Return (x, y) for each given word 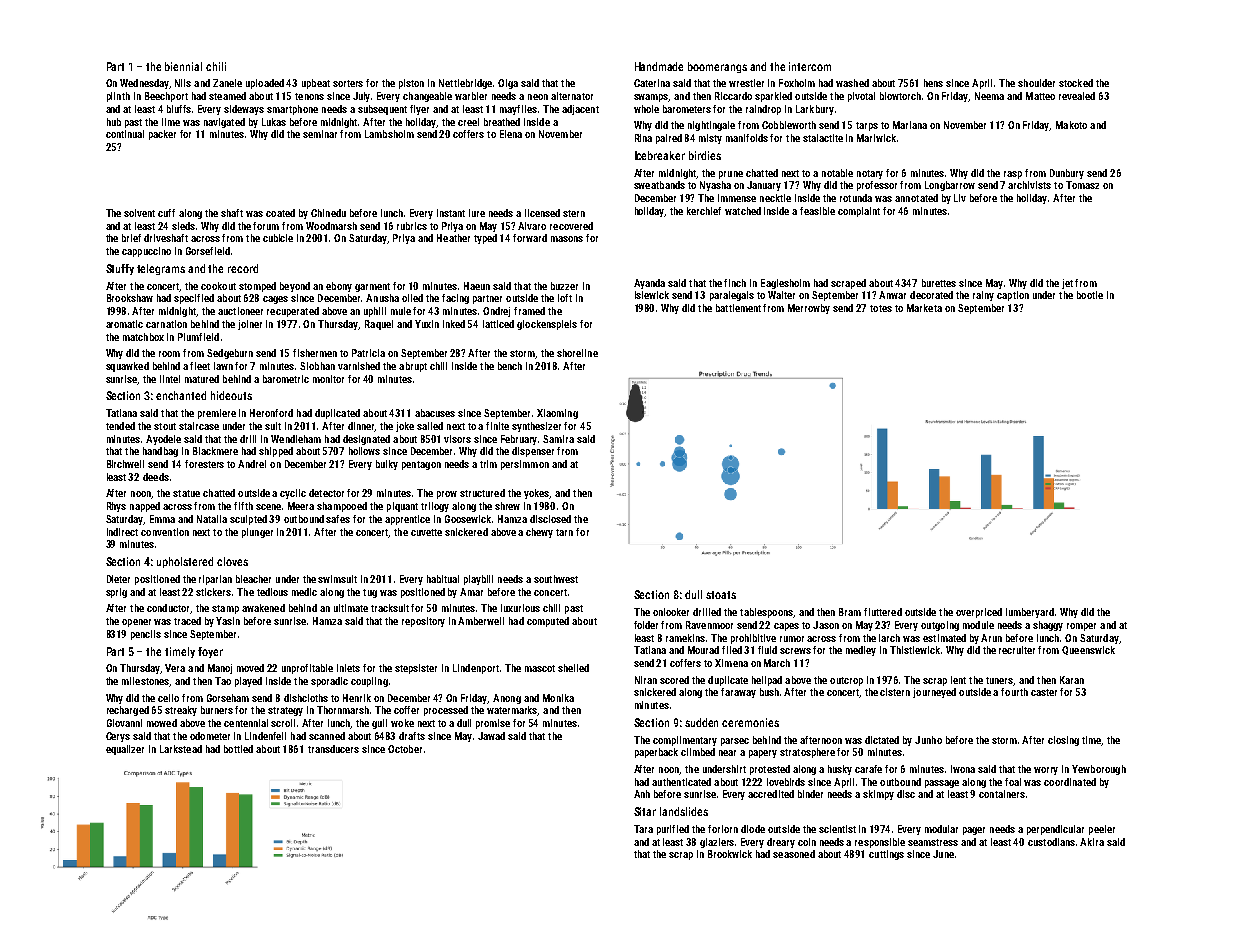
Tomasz (1082, 185)
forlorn (723, 829)
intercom (810, 66)
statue (186, 493)
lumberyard (1030, 613)
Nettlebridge (465, 84)
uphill (375, 312)
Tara (643, 829)
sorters (348, 83)
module (978, 625)
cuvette (426, 532)
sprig (116, 593)
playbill (478, 580)
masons (567, 239)
